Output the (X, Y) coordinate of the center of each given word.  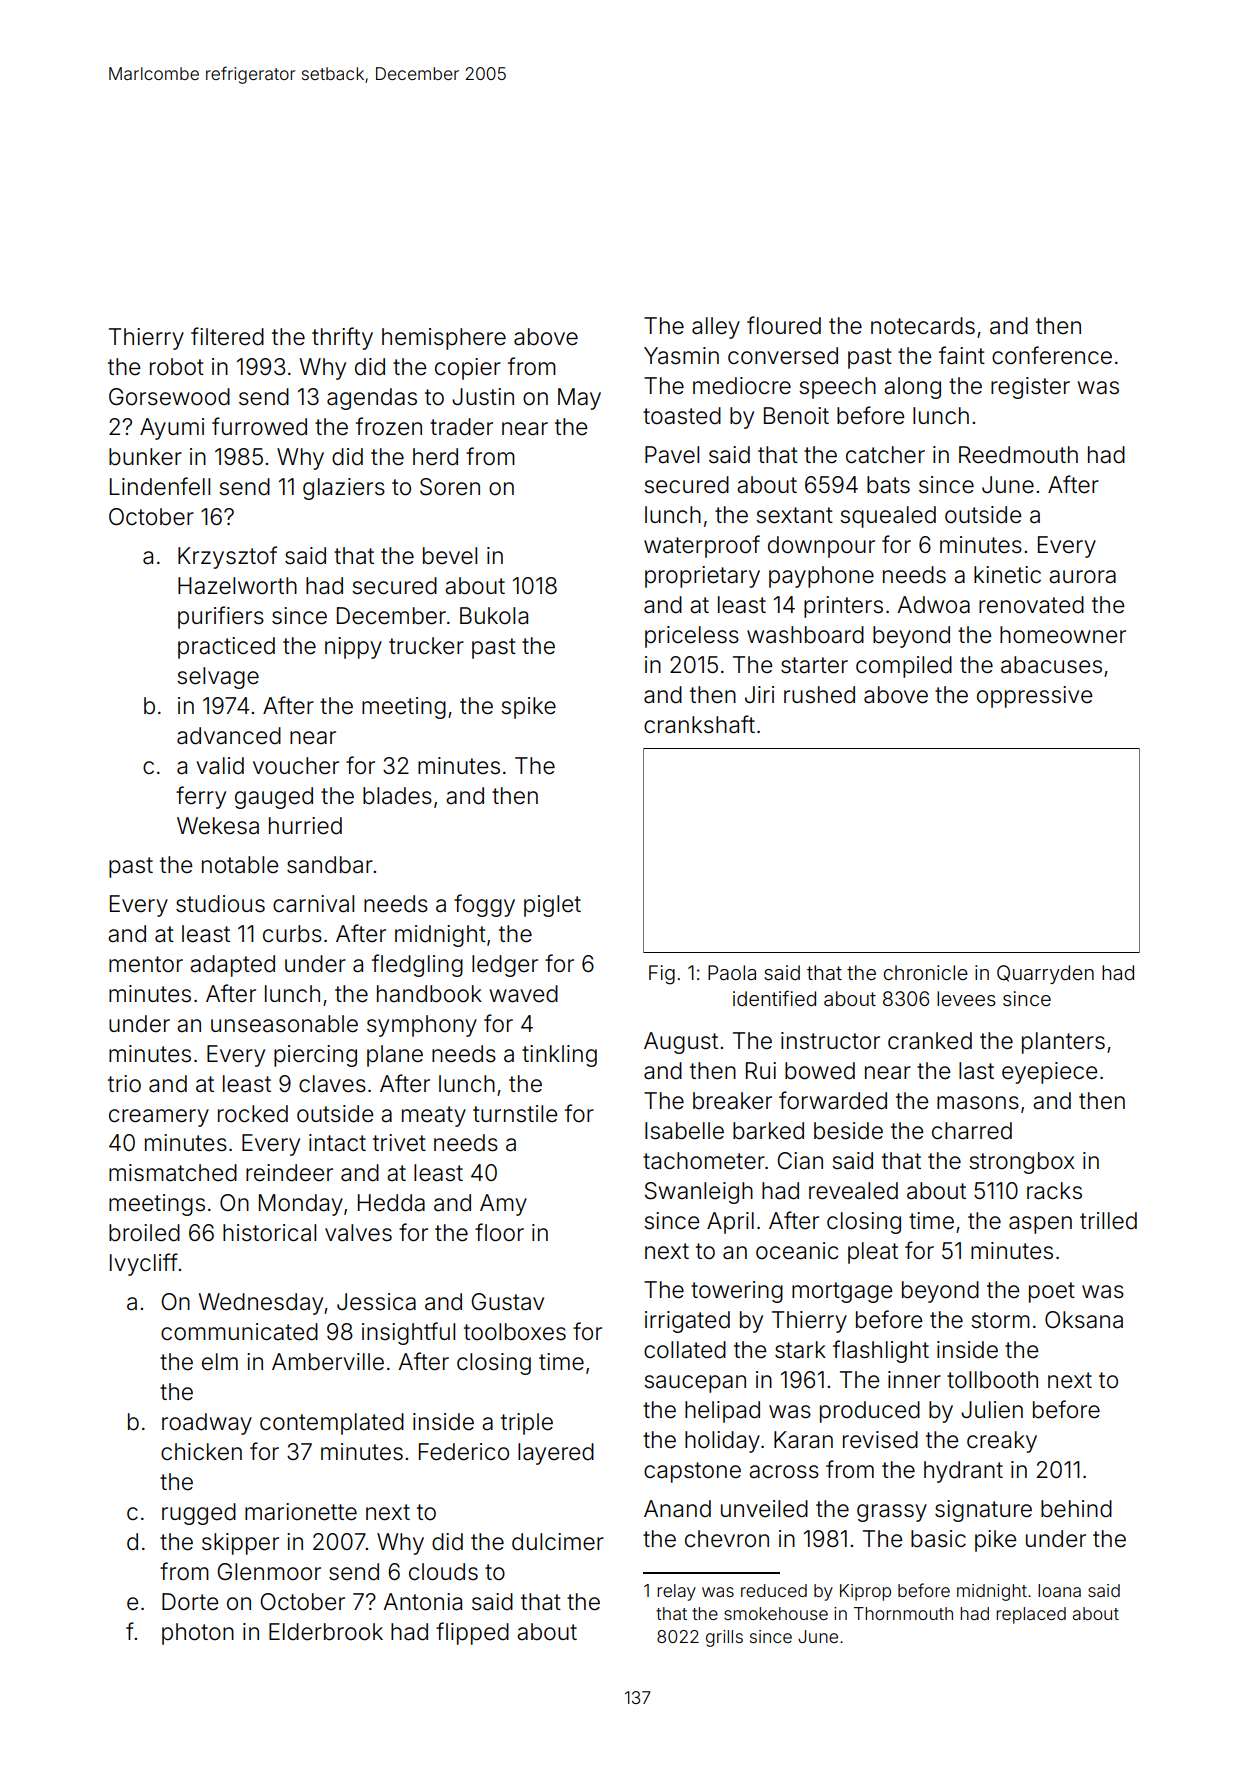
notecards (923, 326)
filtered (227, 336)
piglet (552, 906)
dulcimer (558, 1542)
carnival (313, 904)
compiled (904, 667)
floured (784, 325)
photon (198, 1634)
